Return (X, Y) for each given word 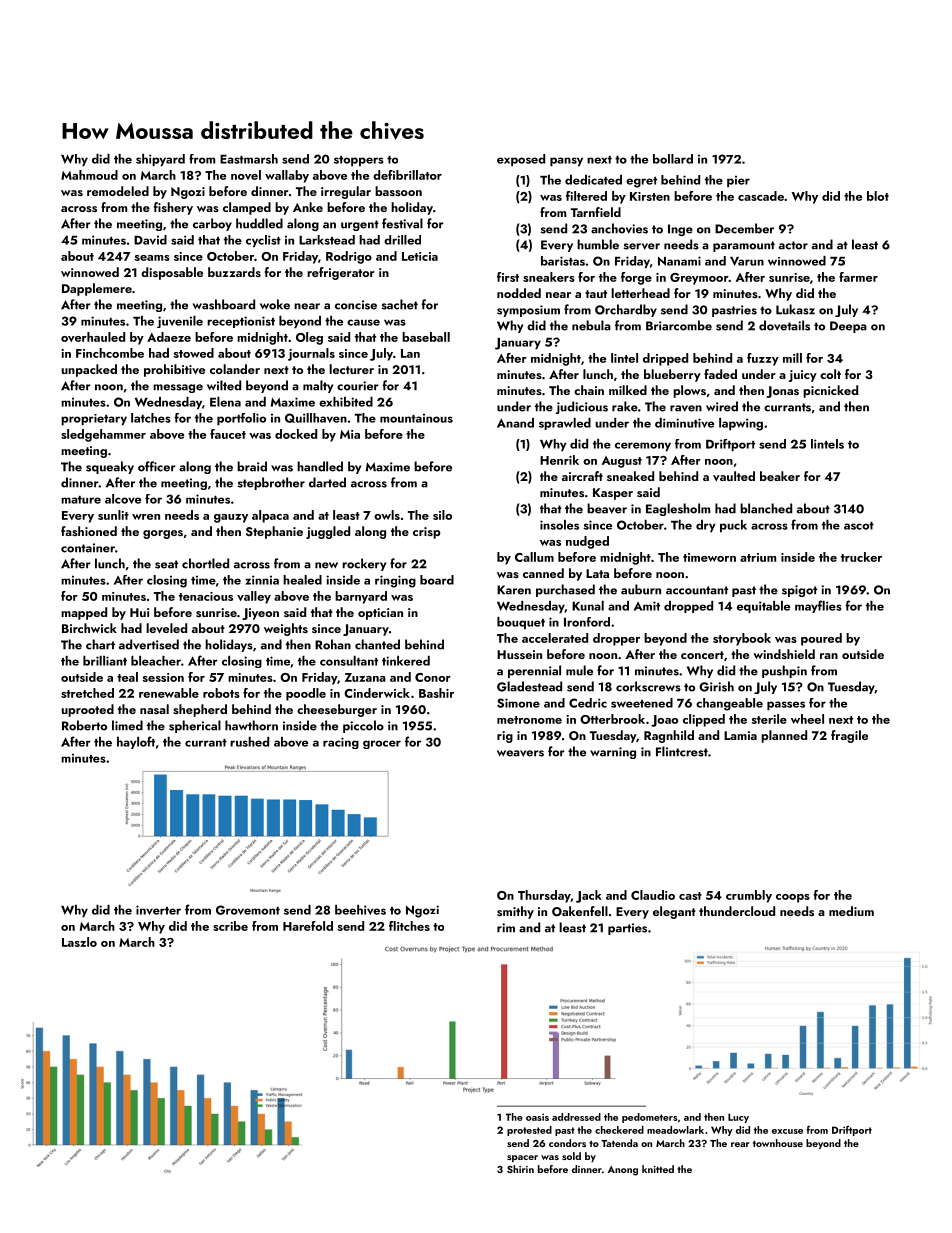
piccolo (363, 726)
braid (252, 466)
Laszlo (79, 942)
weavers (520, 753)
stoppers (359, 161)
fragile (849, 736)
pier (738, 181)
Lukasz (795, 309)
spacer (522, 1158)
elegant (674, 912)
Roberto (84, 725)
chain (589, 390)
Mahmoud (89, 175)
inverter (158, 910)
